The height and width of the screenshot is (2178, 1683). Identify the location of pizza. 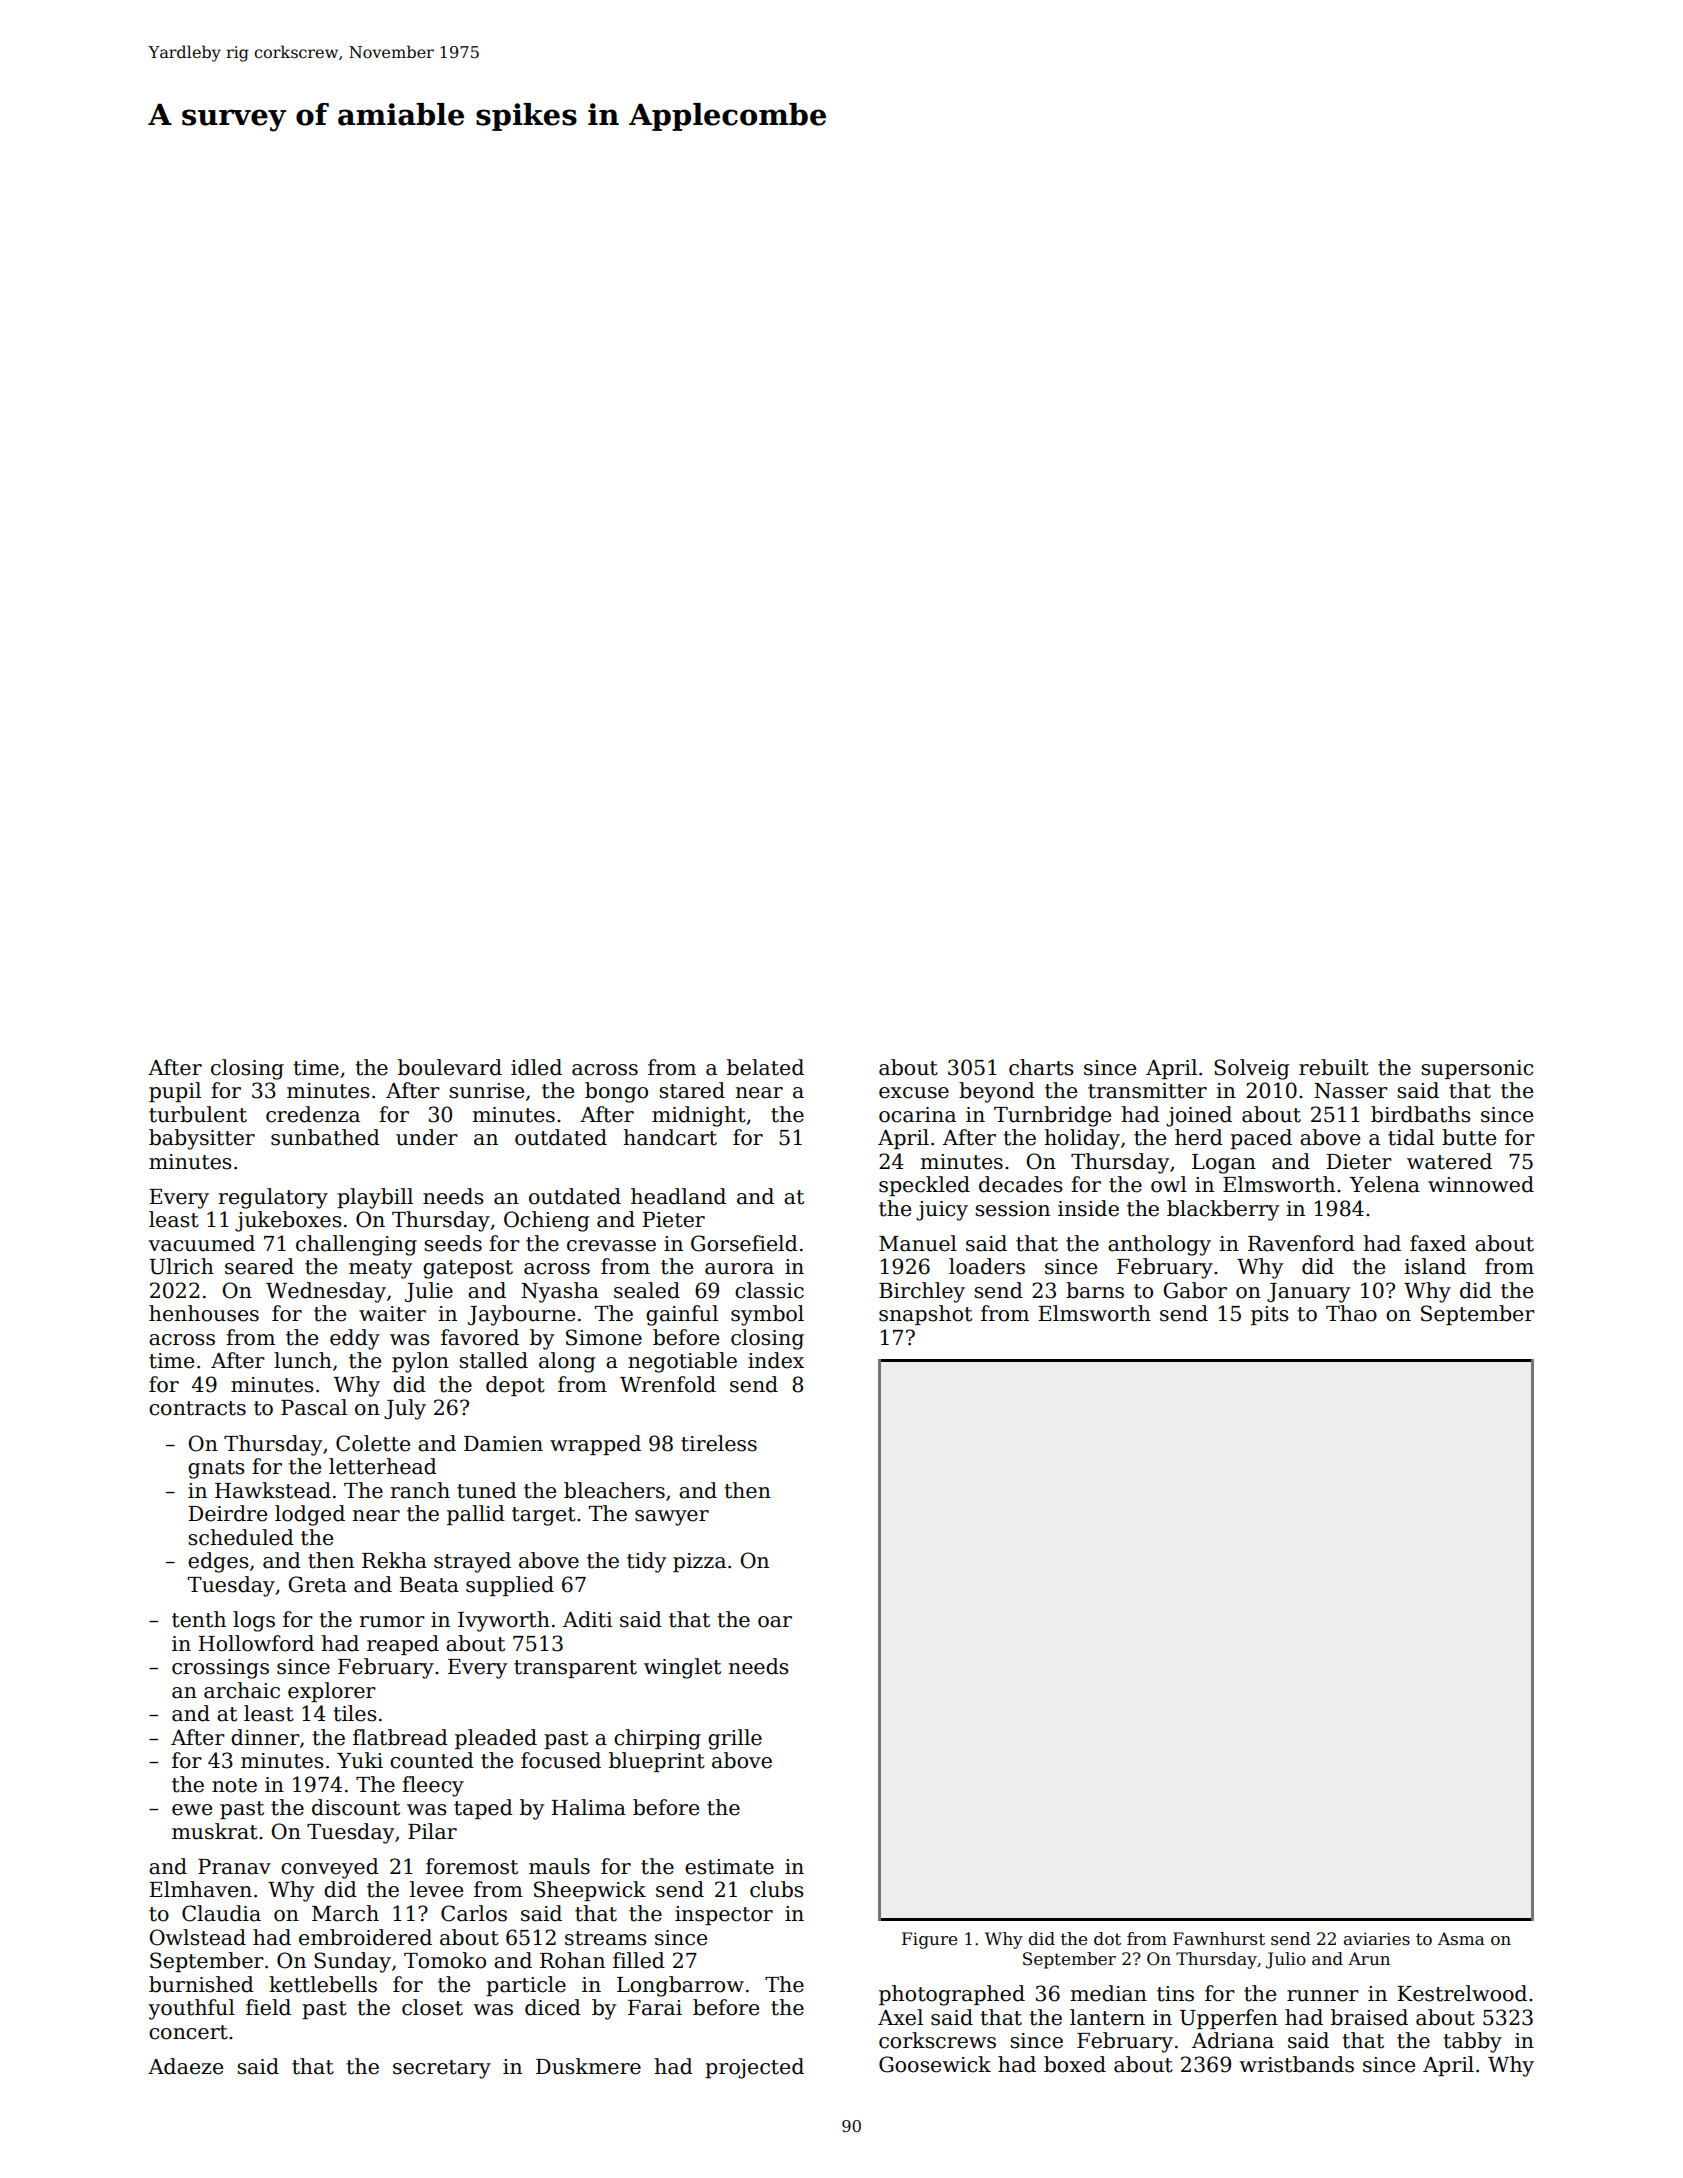
(699, 1562).
